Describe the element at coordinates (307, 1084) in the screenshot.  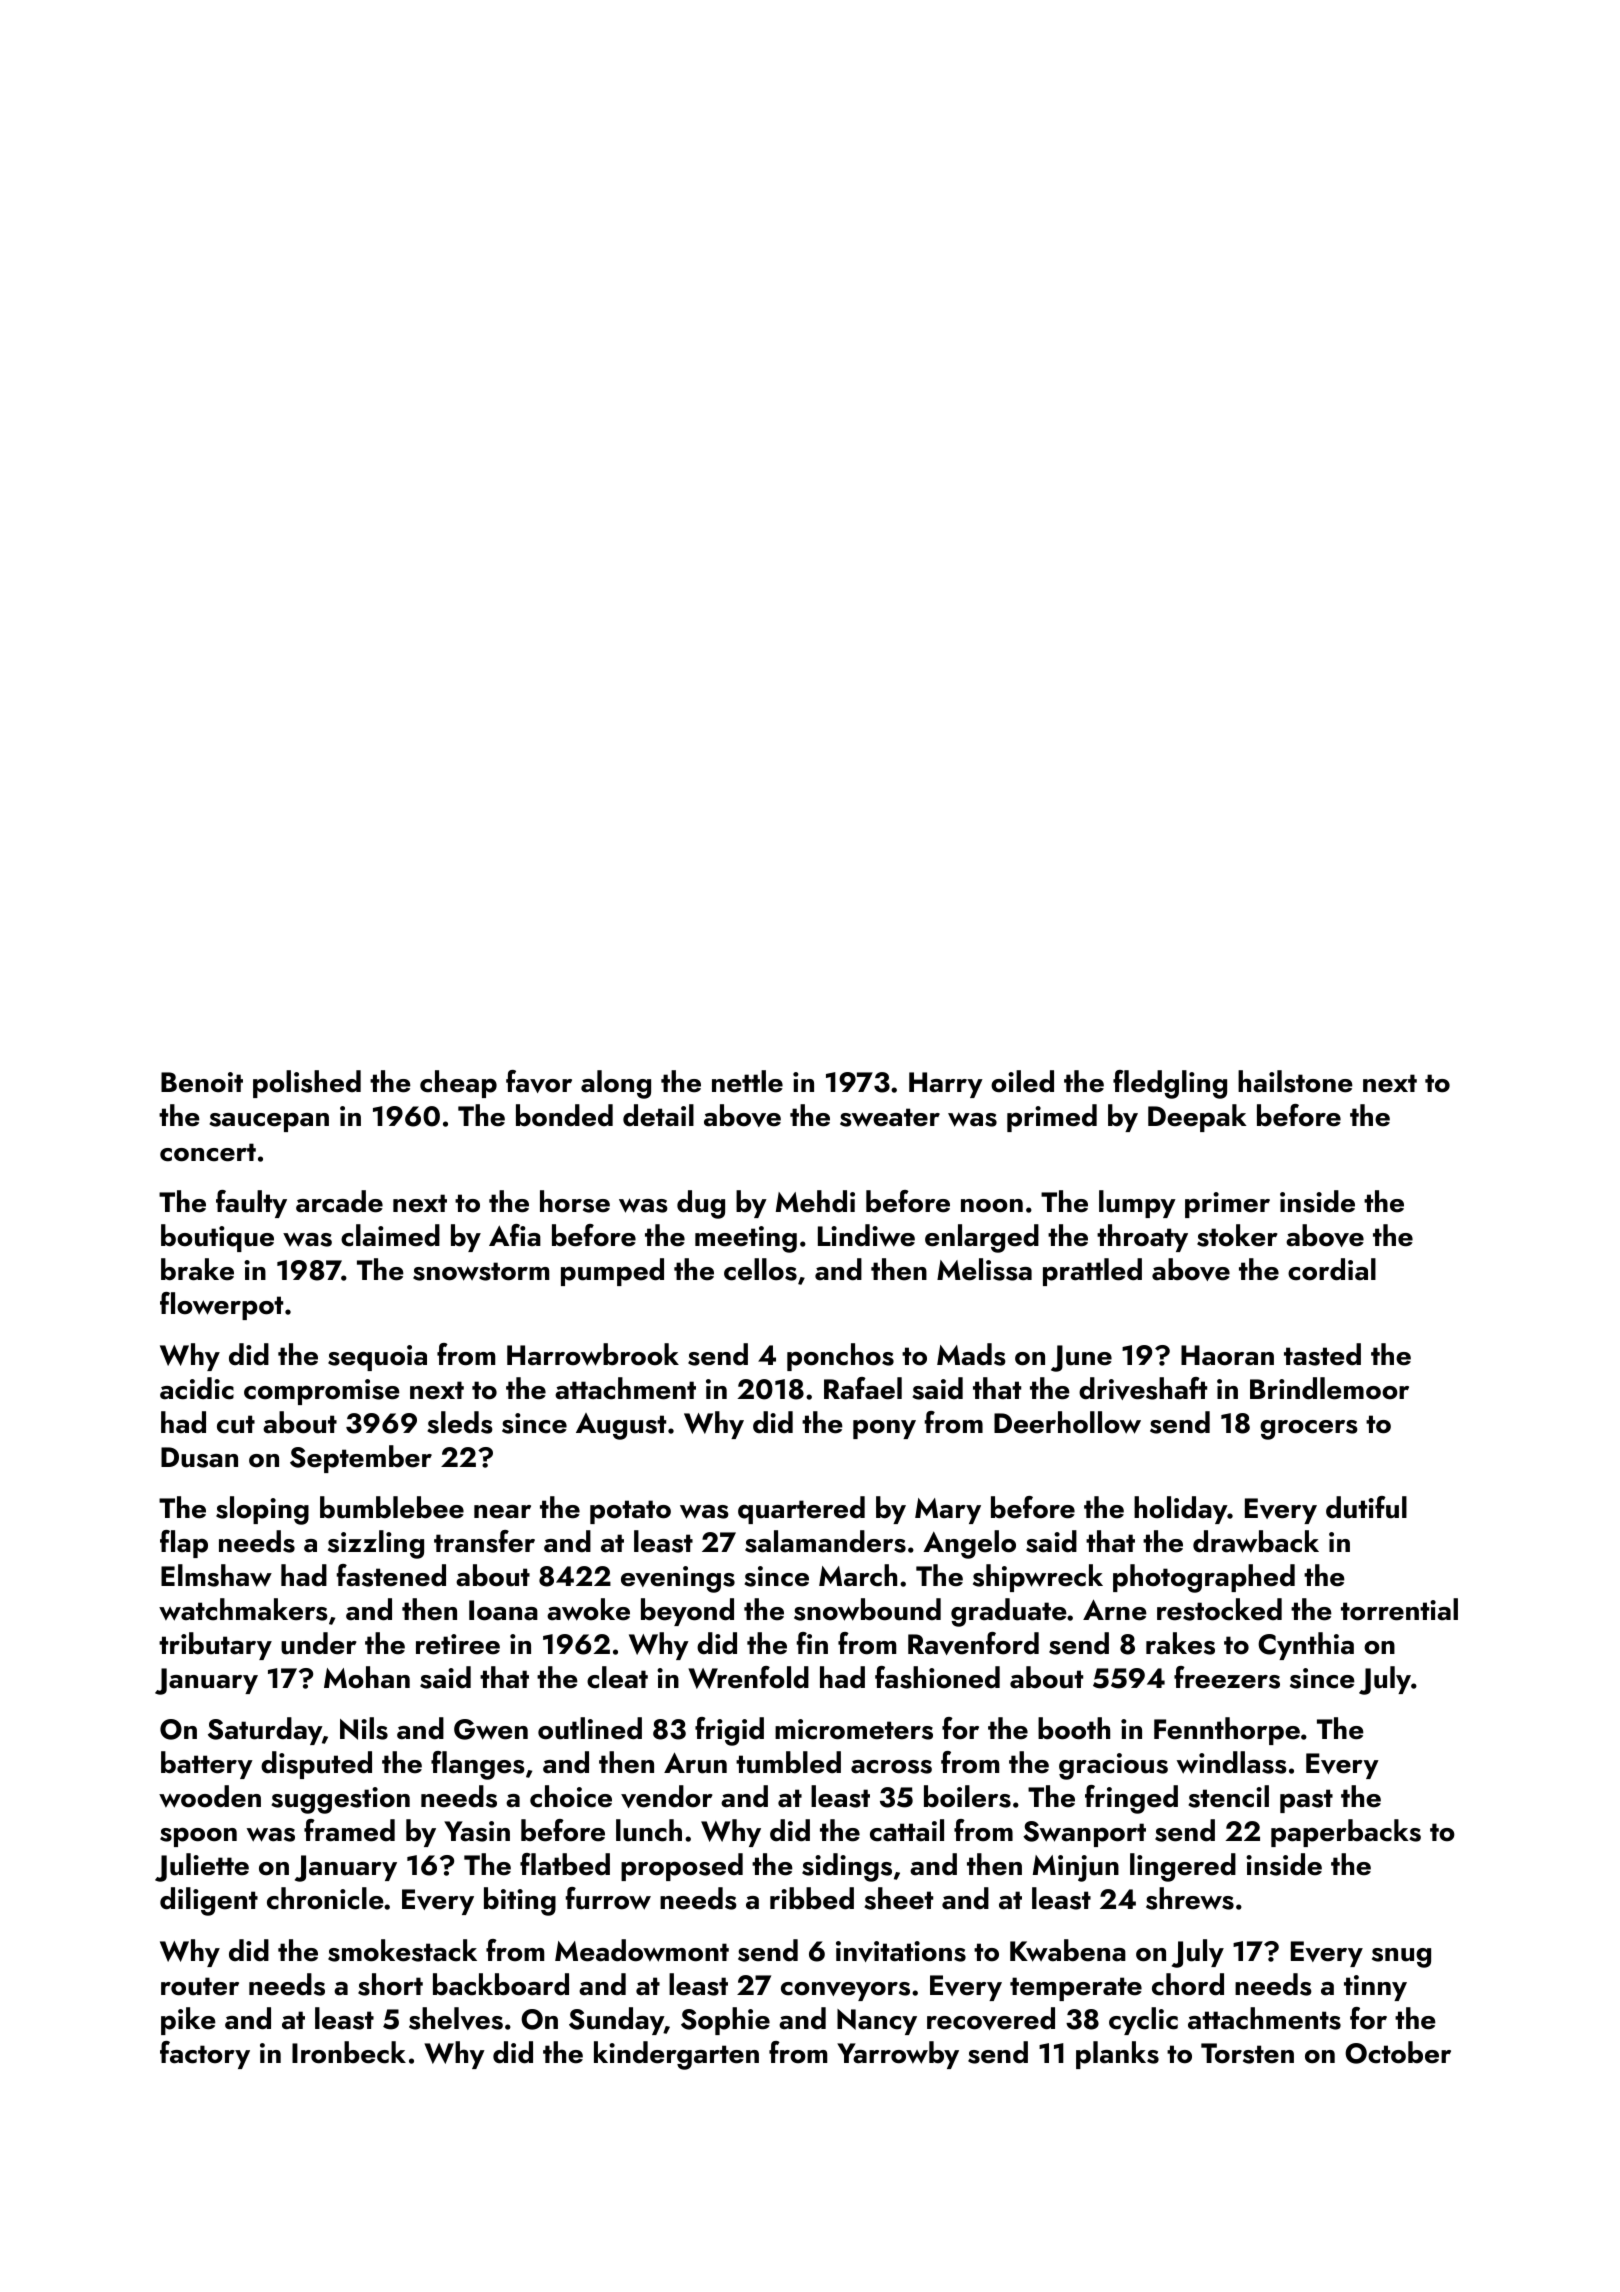
I see `polished` at that location.
